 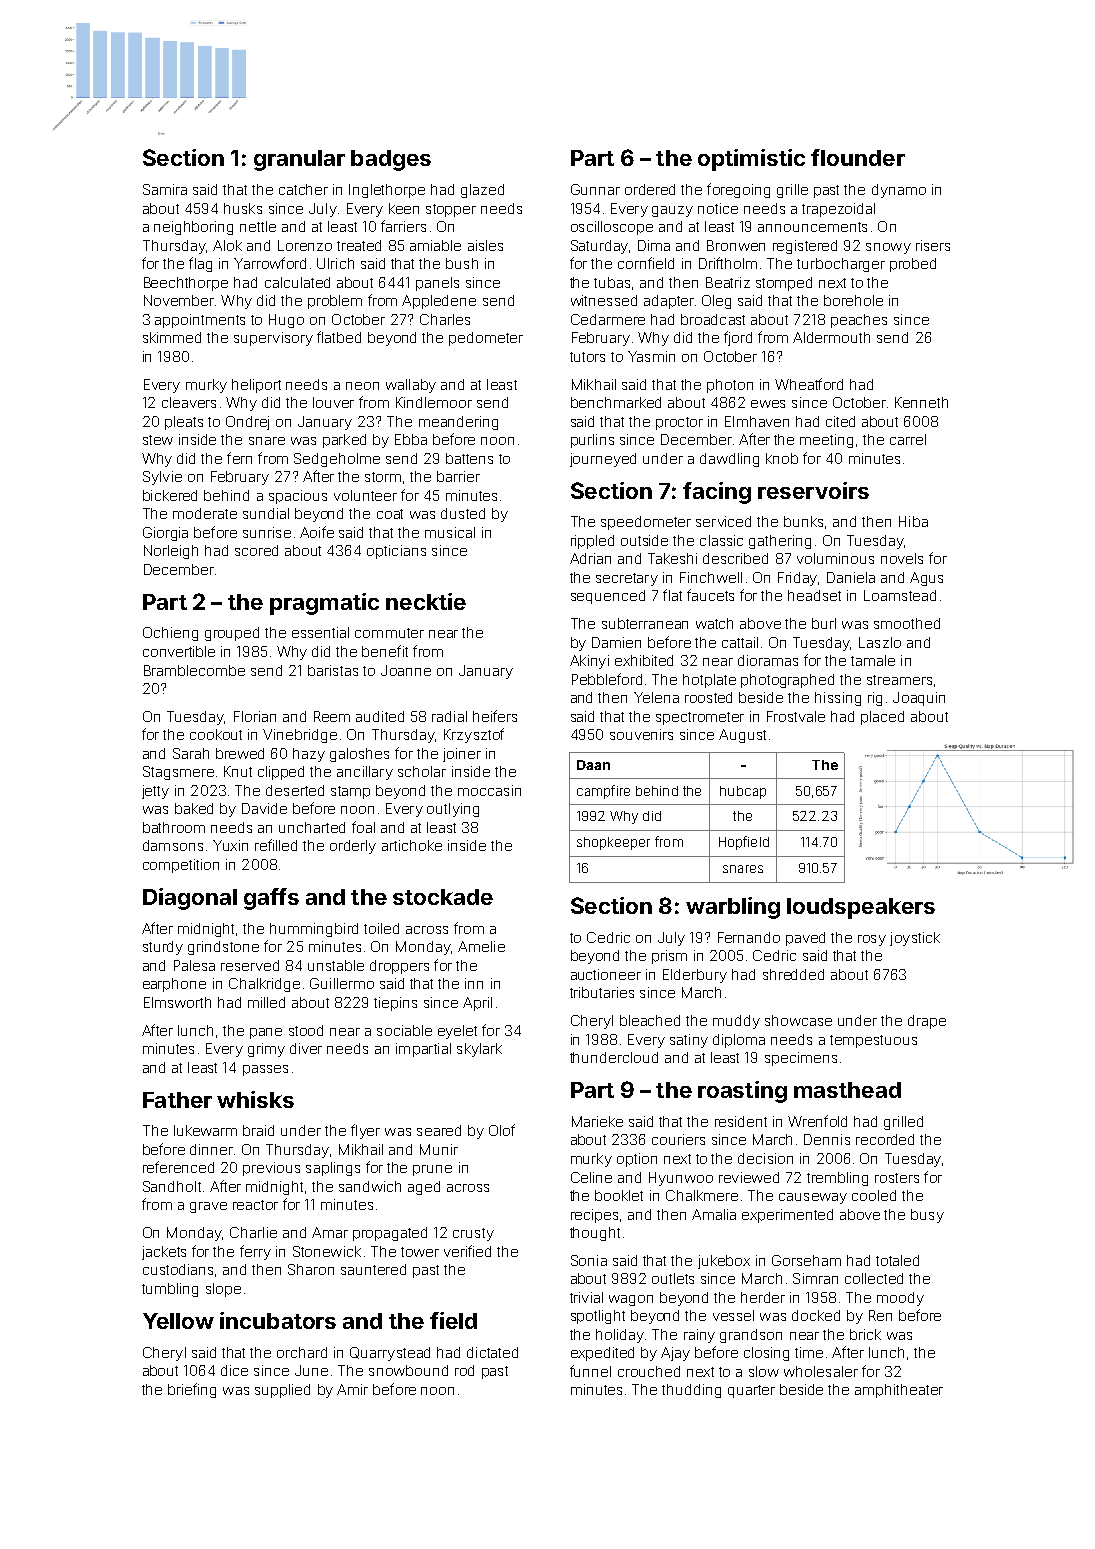 I want to click on optimistic, so click(x=751, y=160).
